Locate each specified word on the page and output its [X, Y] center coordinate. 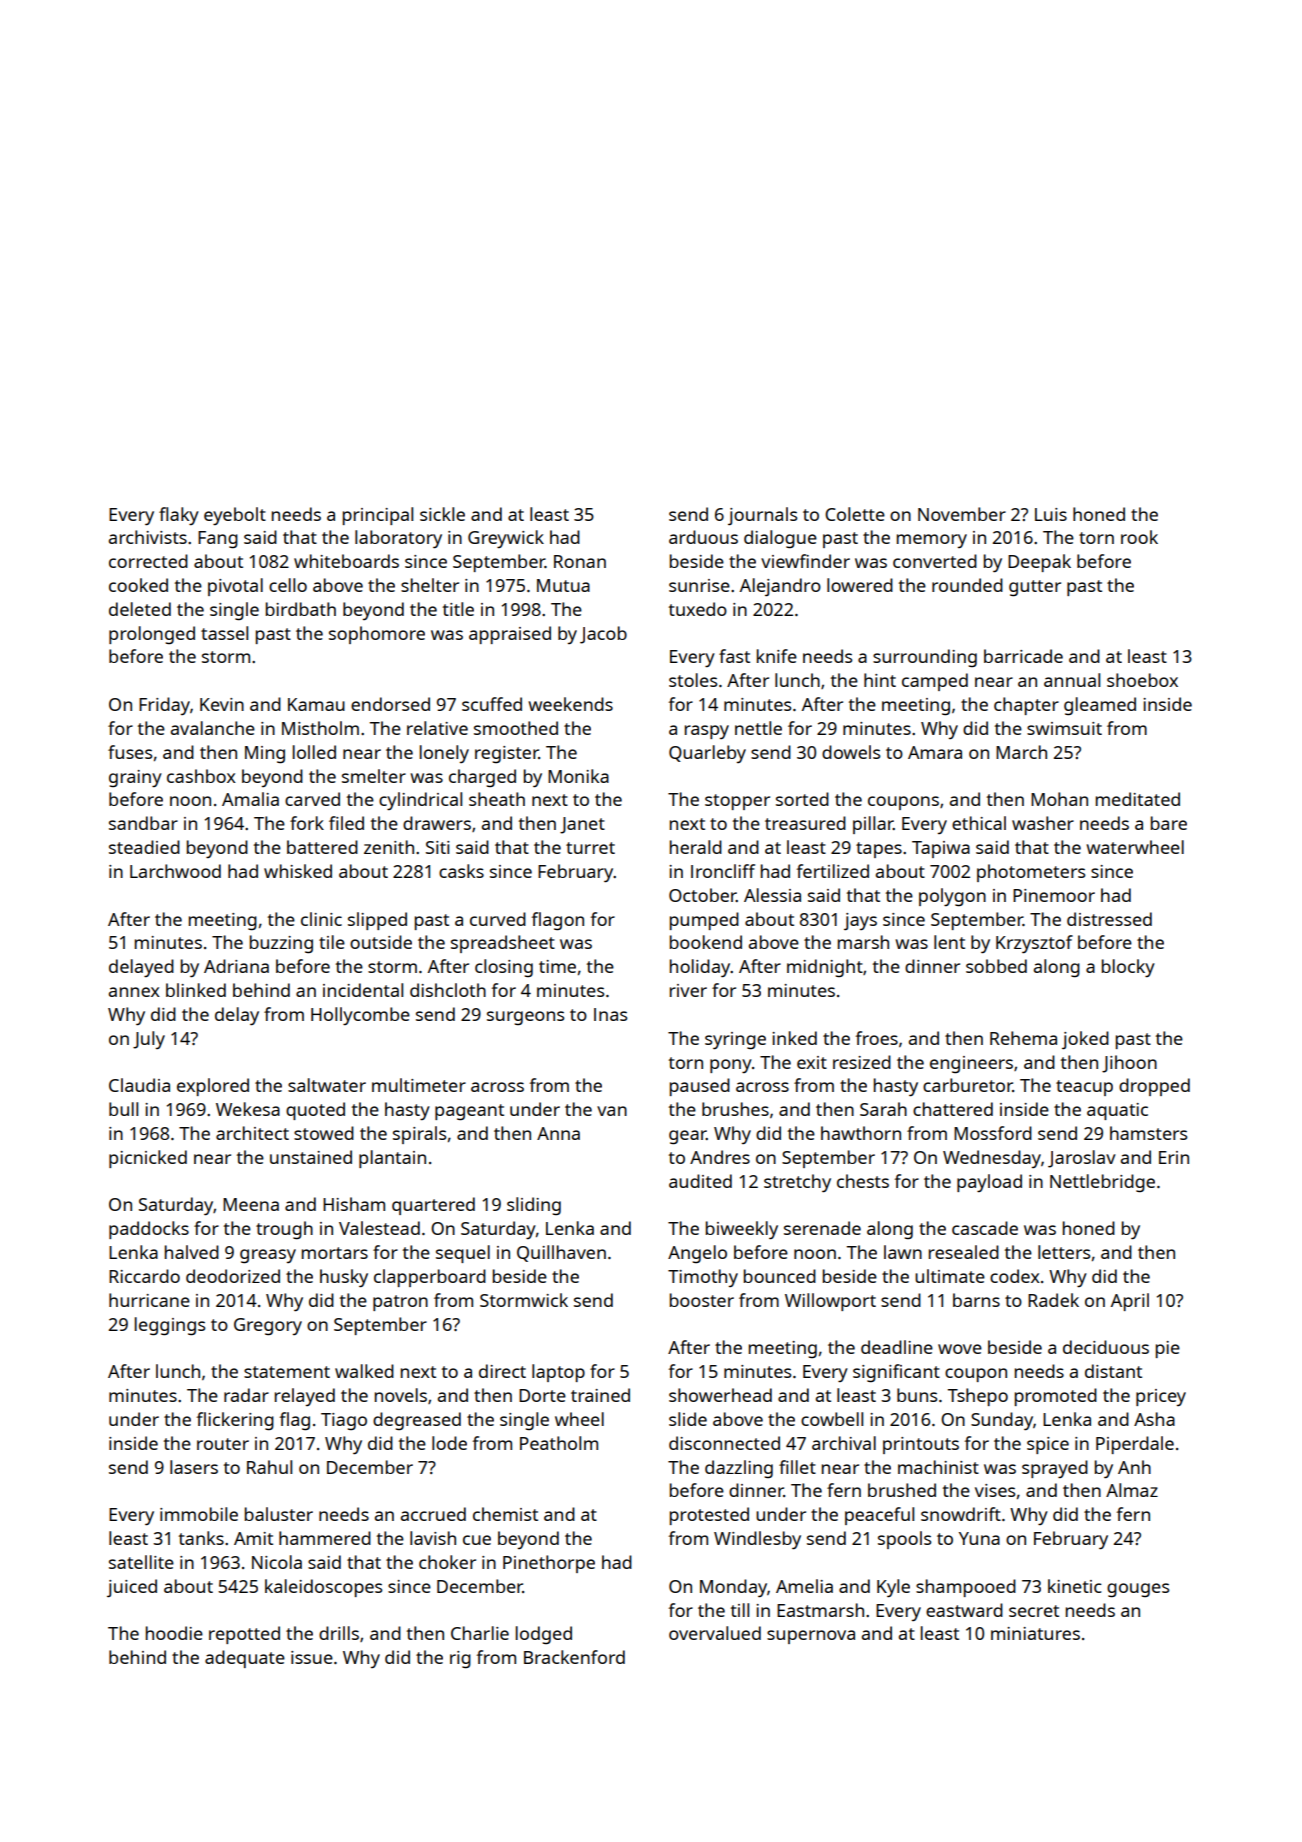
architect [252, 1133]
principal [378, 516]
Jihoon [1129, 1064]
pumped [704, 921]
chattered [953, 1109]
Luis [1051, 514]
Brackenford [574, 1657]
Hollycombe [360, 1016]
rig [460, 1659]
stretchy [797, 1183]
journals [762, 516]
